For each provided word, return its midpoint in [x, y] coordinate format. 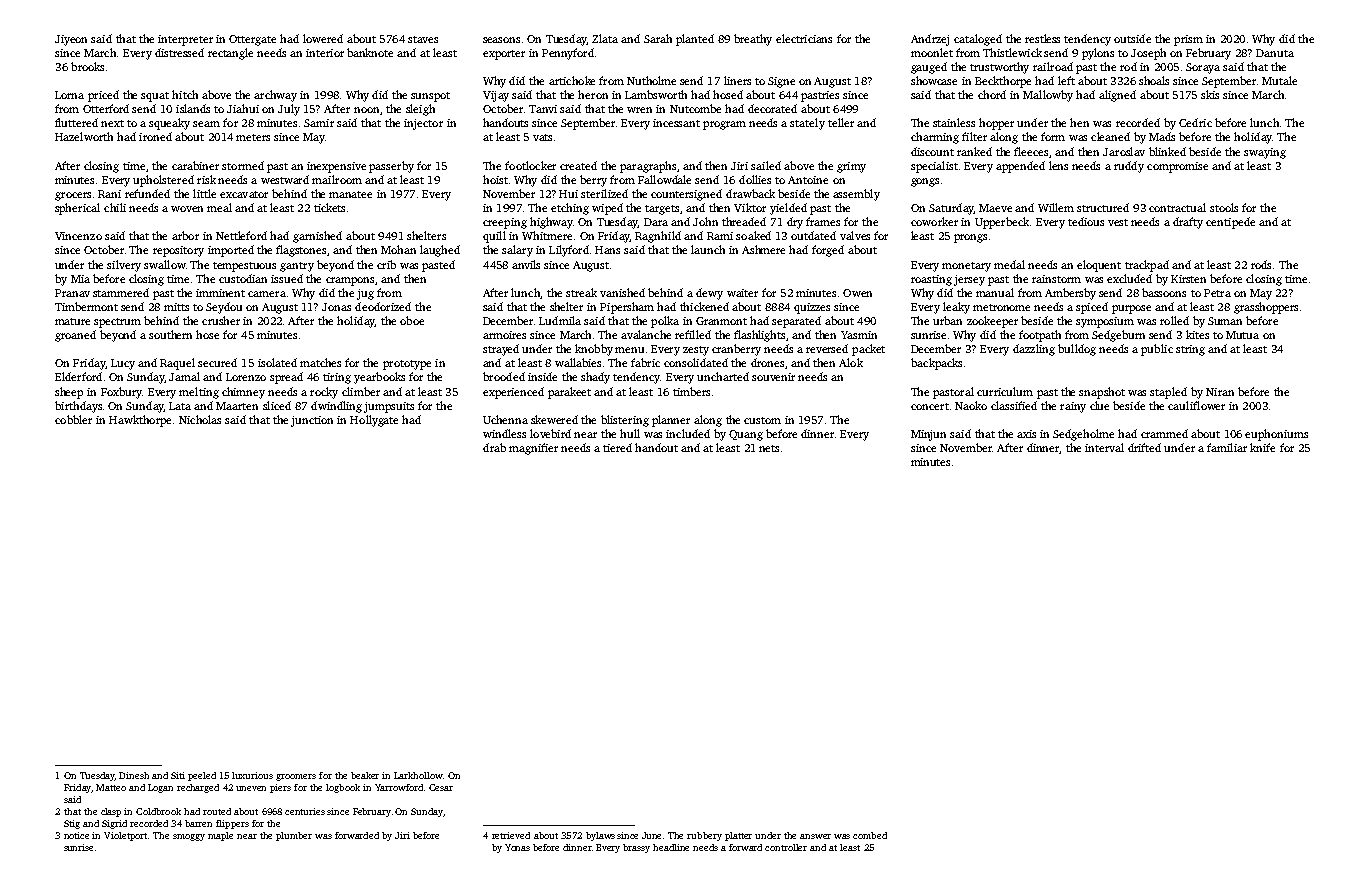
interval [1104, 447]
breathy [753, 40]
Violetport [126, 836]
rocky [324, 393]
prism [1188, 40]
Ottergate [252, 40]
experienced [513, 393]
